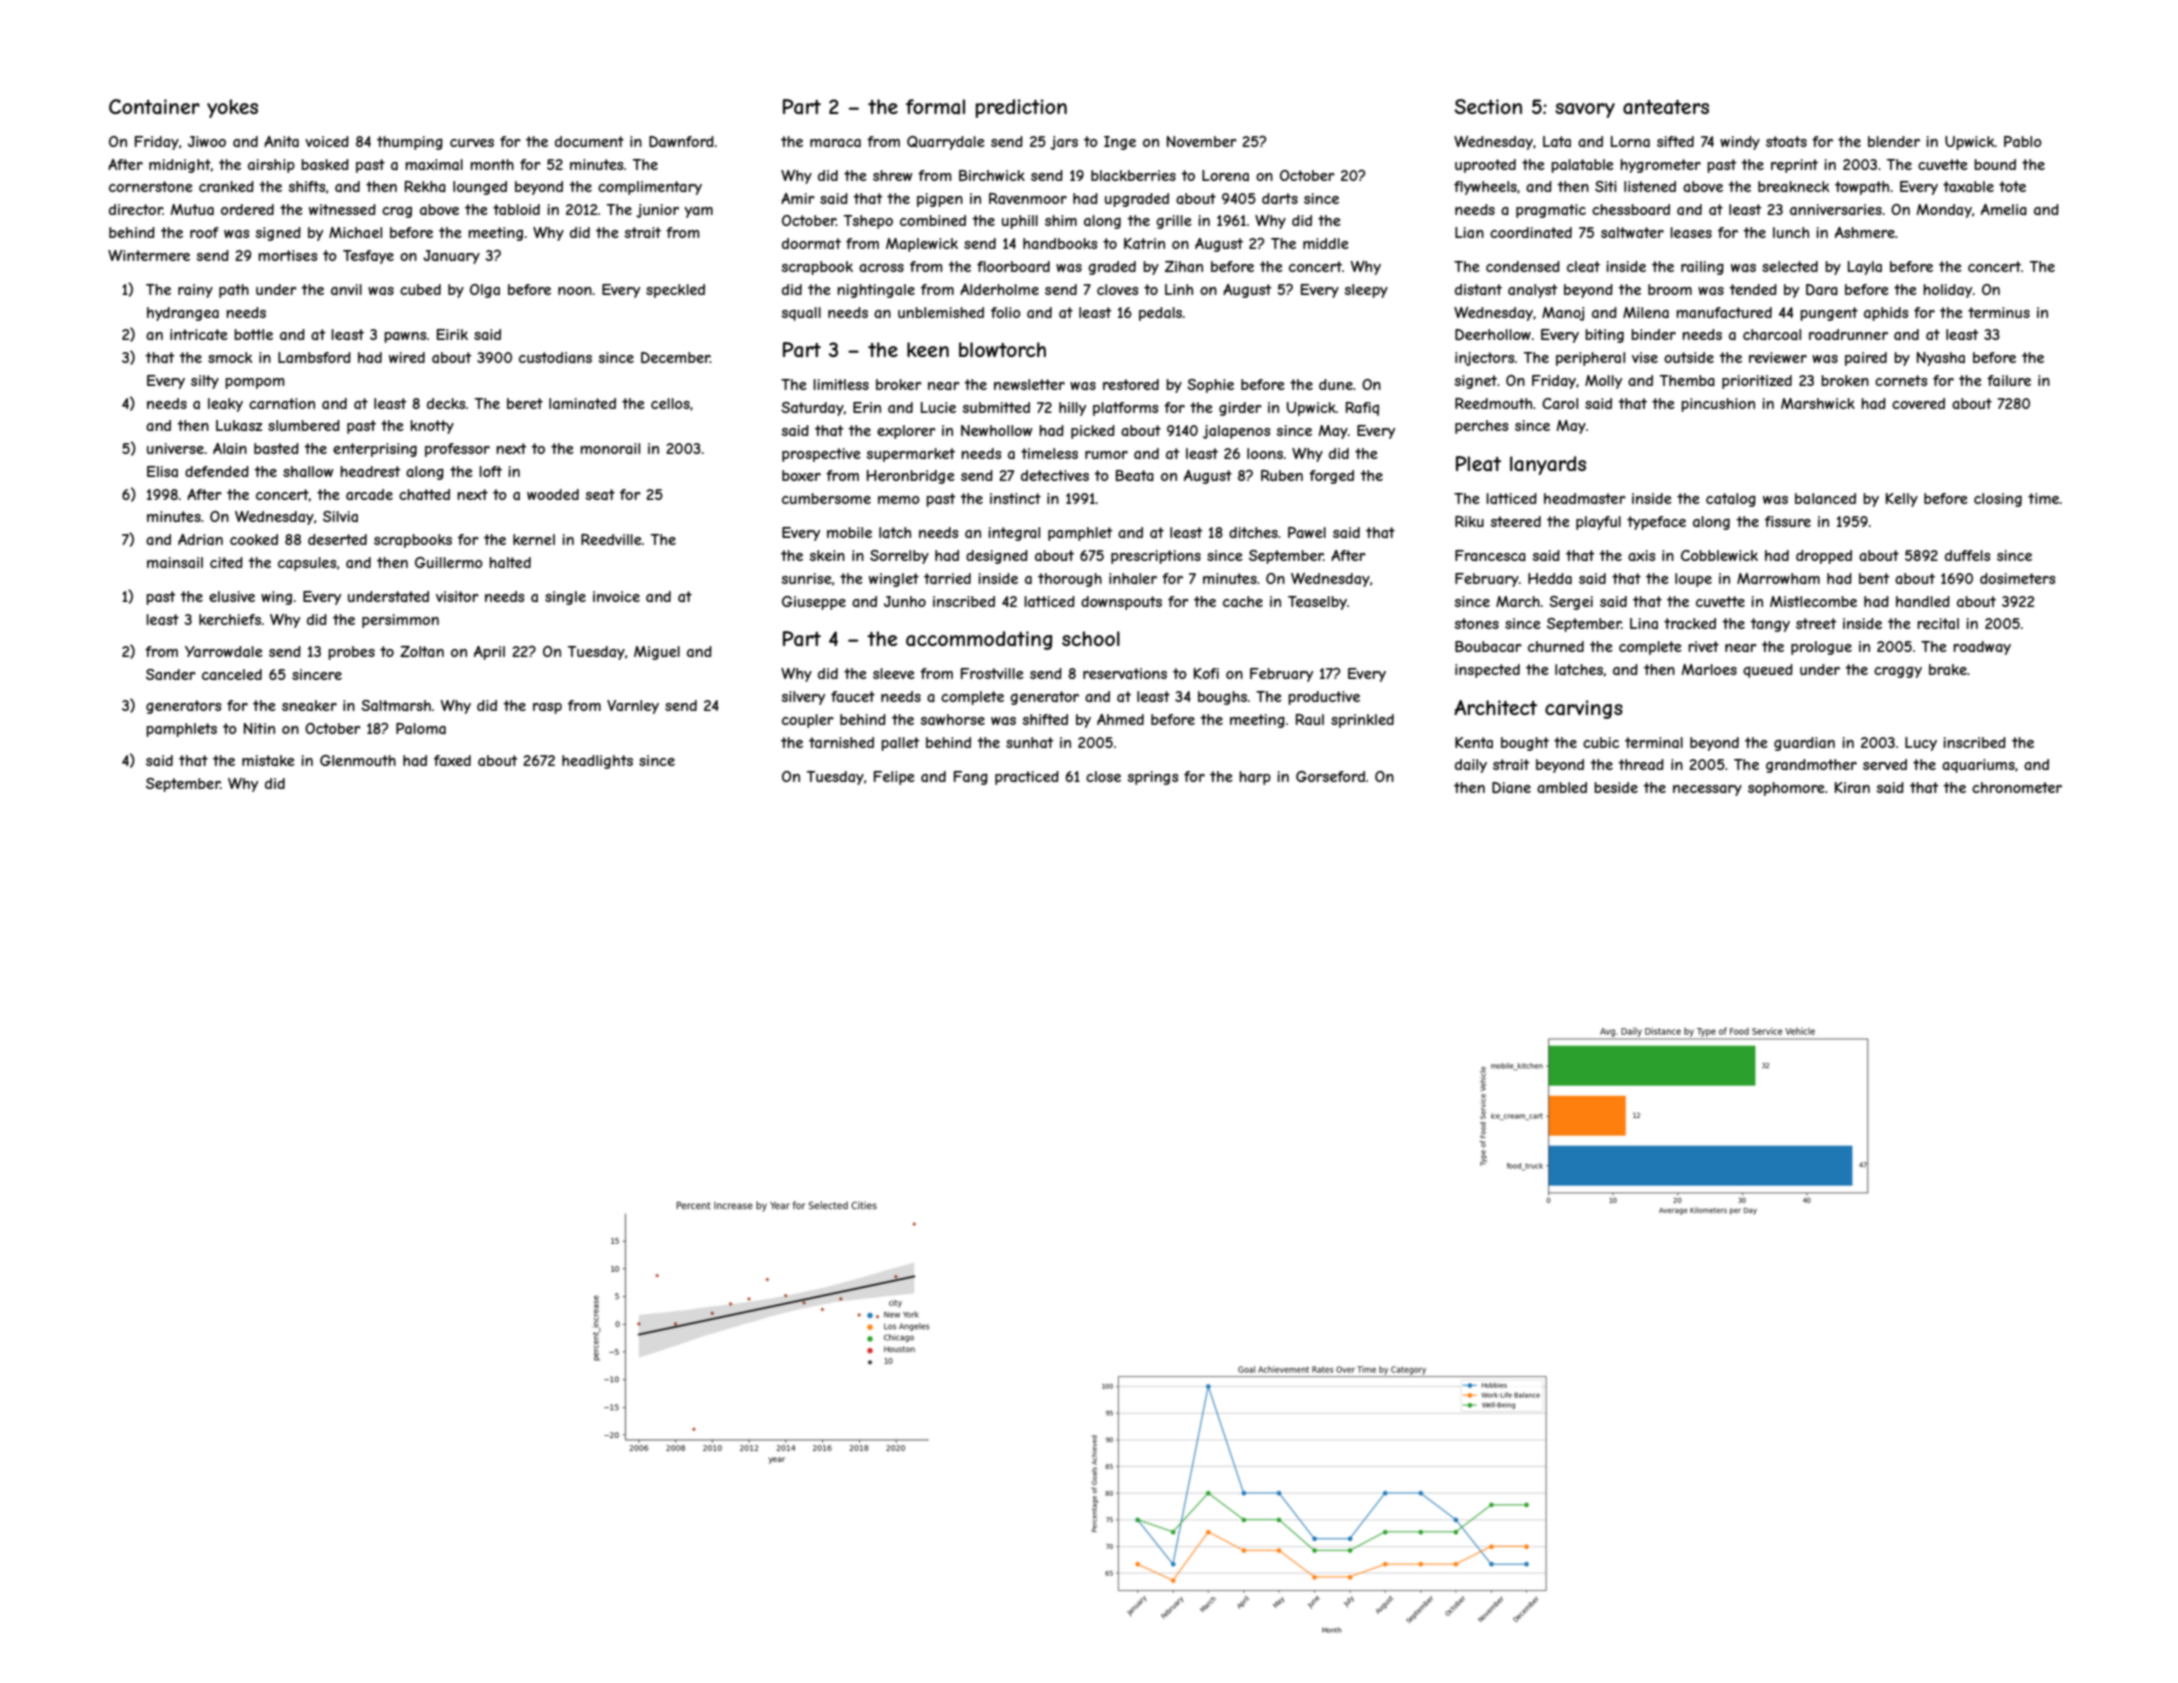 This screenshot has width=2178, height=1683. What do you see at coordinates (1153, 778) in the screenshot?
I see `springs` at bounding box center [1153, 778].
